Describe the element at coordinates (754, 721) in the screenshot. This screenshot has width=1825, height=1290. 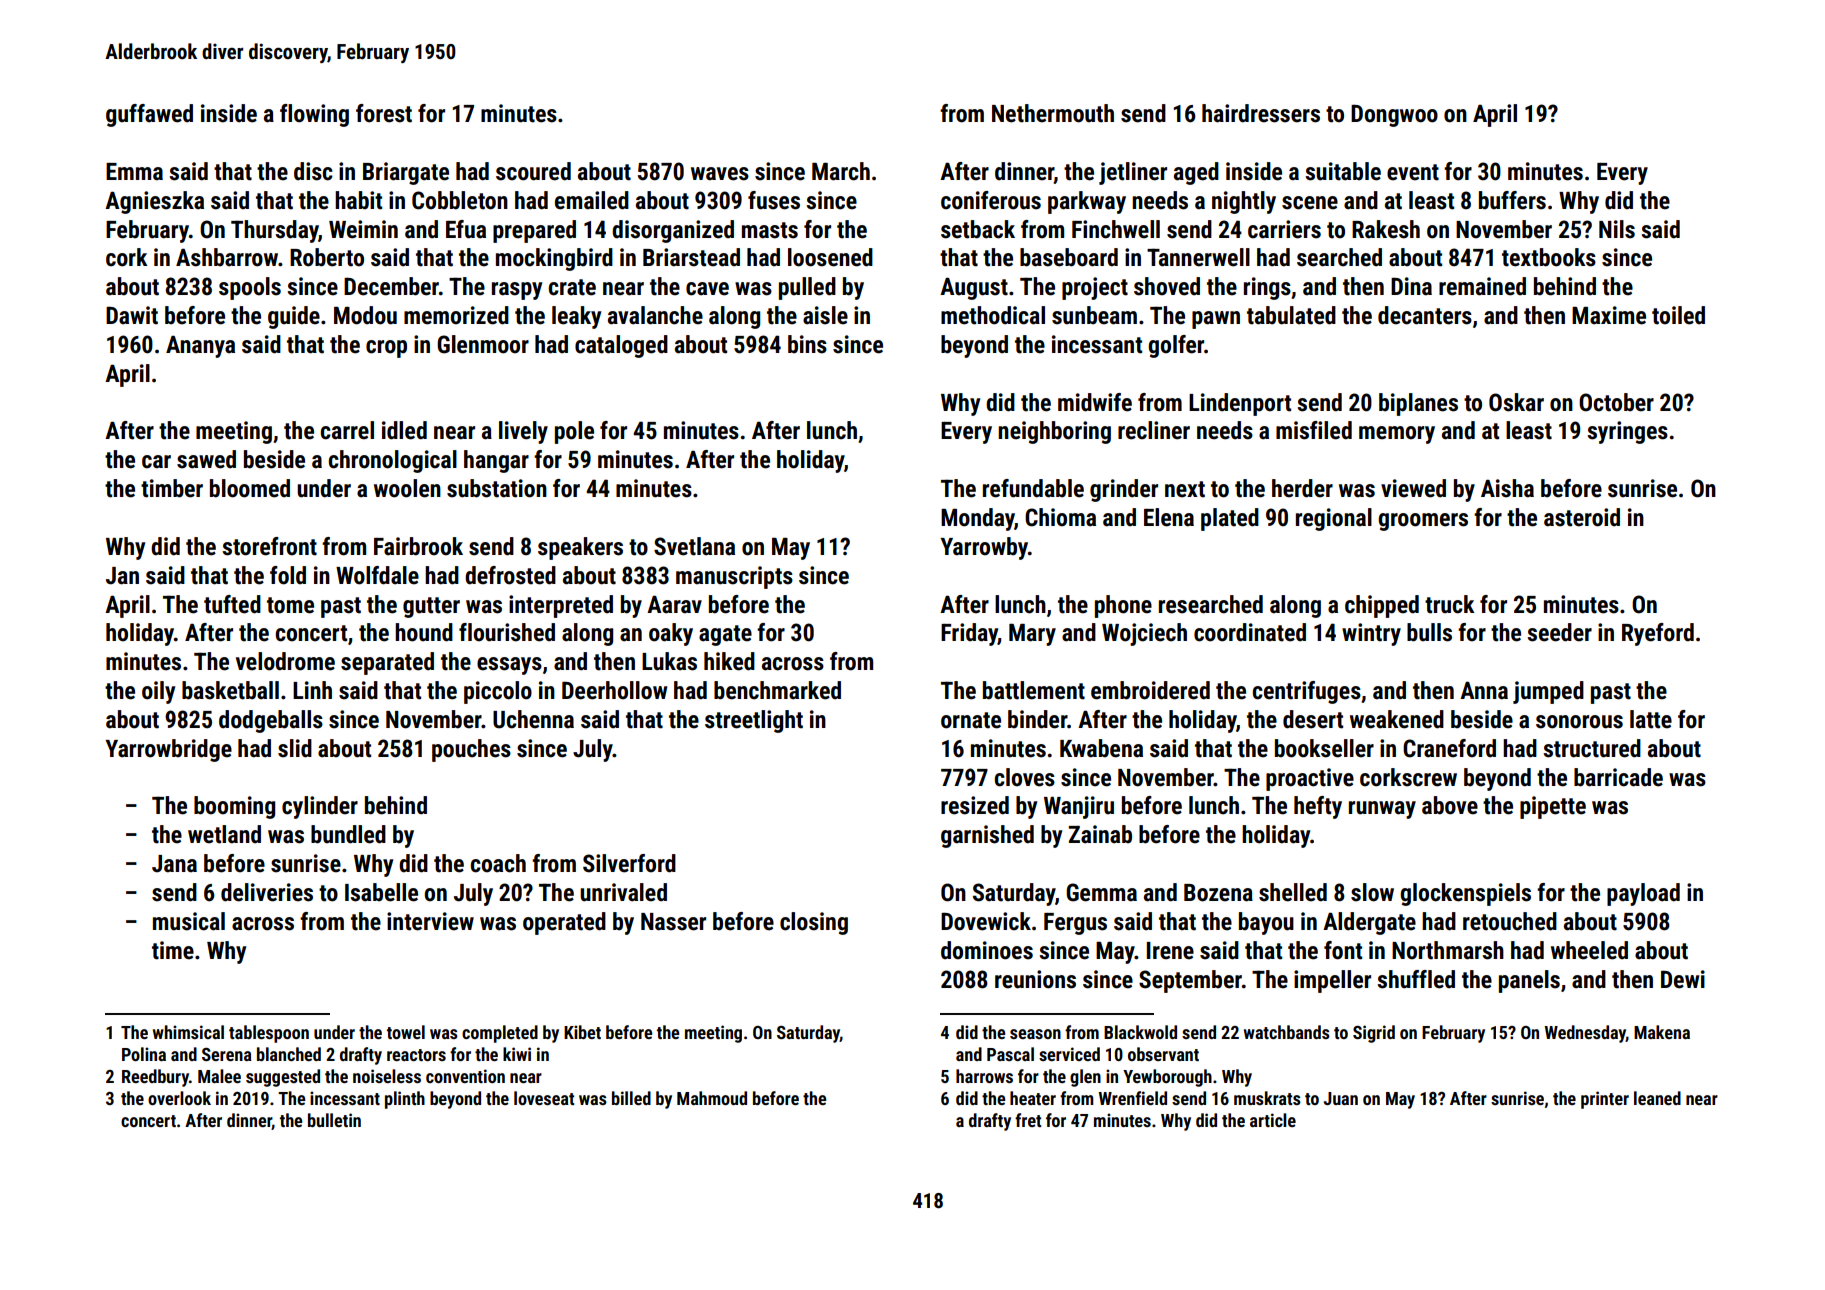
I see `streetlight` at that location.
